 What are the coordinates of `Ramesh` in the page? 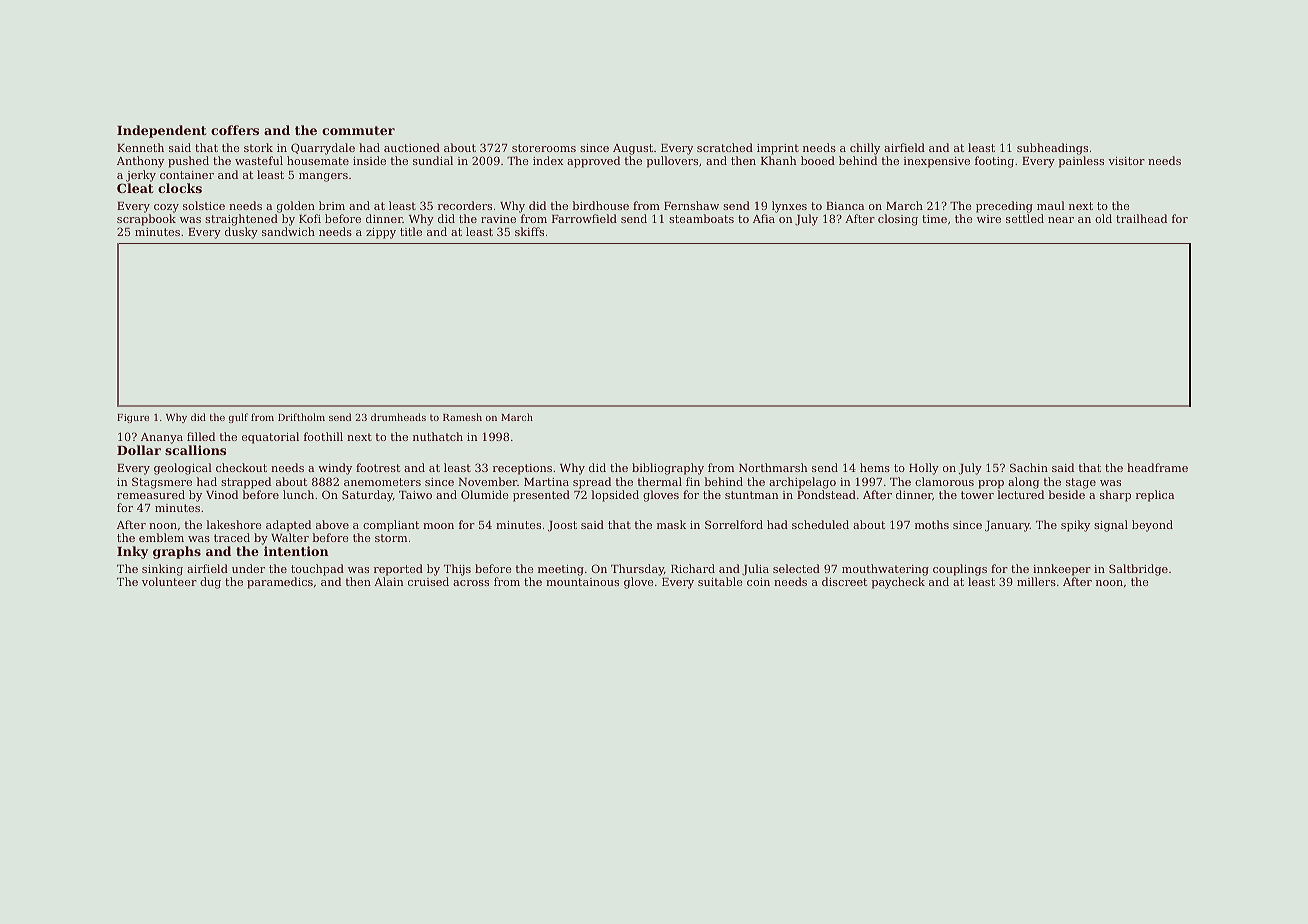 It's located at (462, 417).
